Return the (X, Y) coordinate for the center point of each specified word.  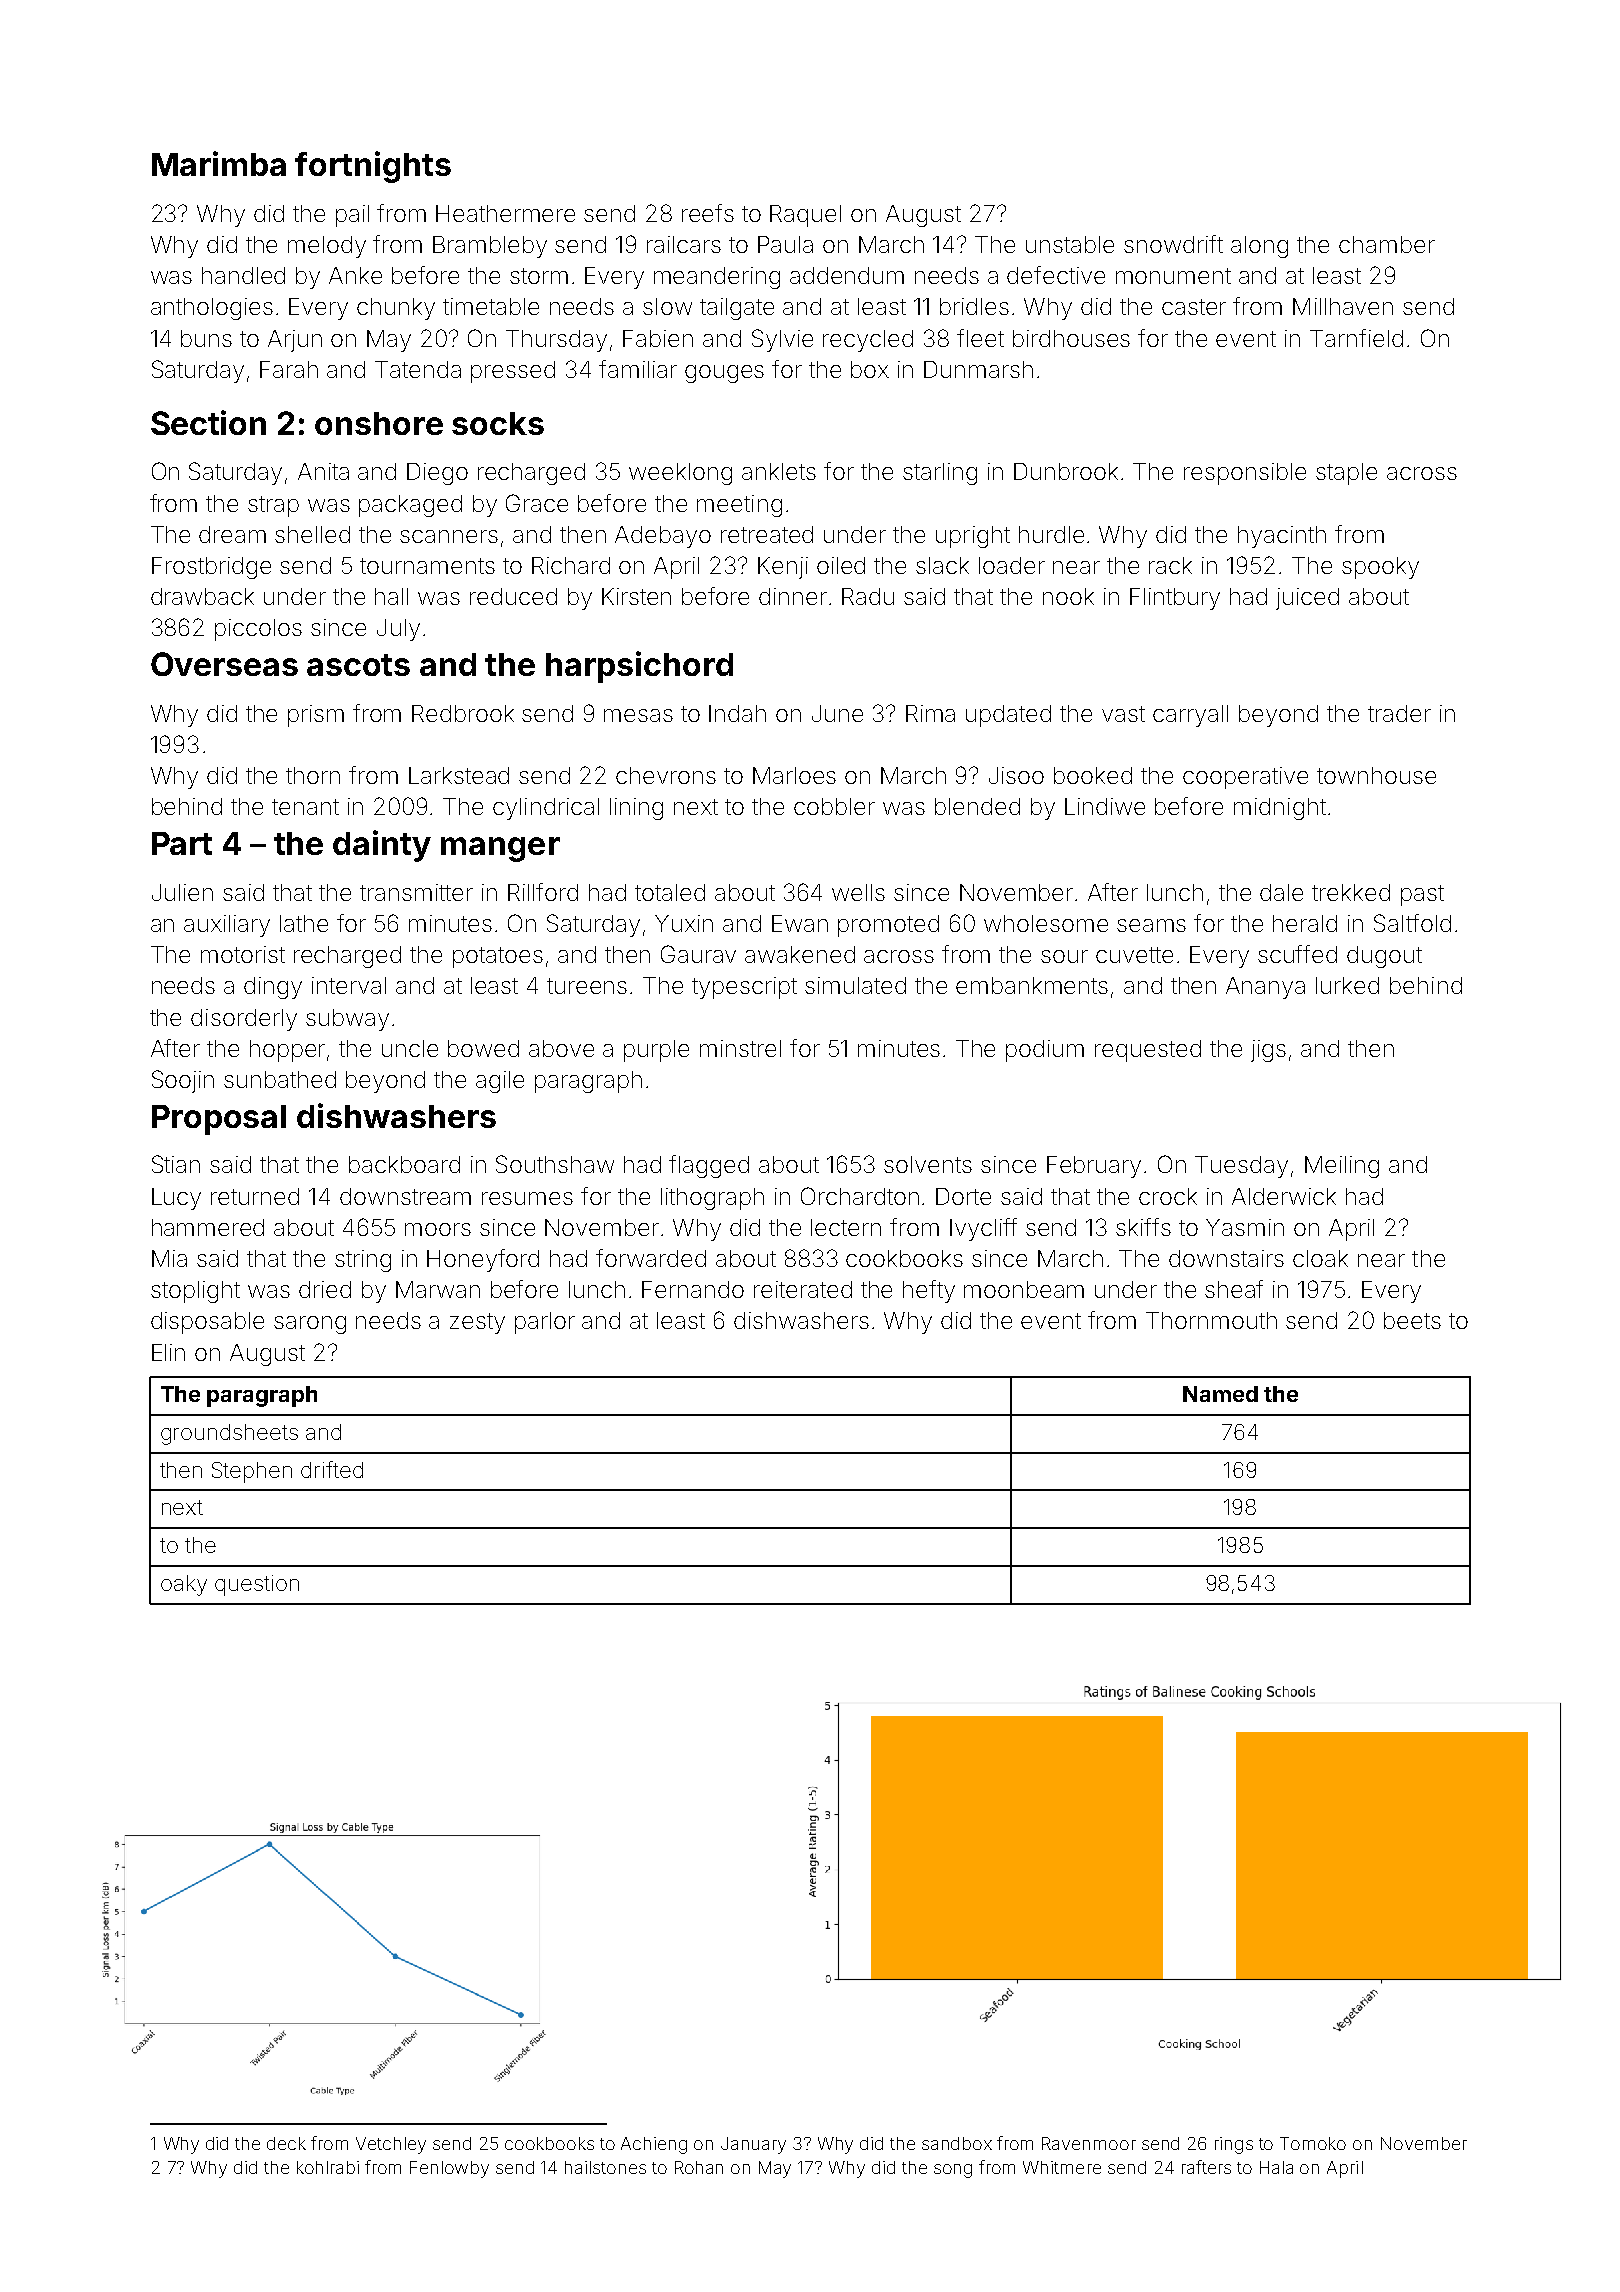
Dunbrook (1066, 471)
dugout (1384, 957)
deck (286, 2143)
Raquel (805, 216)
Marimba (219, 163)
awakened (800, 954)
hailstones (605, 2167)
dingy (273, 988)
